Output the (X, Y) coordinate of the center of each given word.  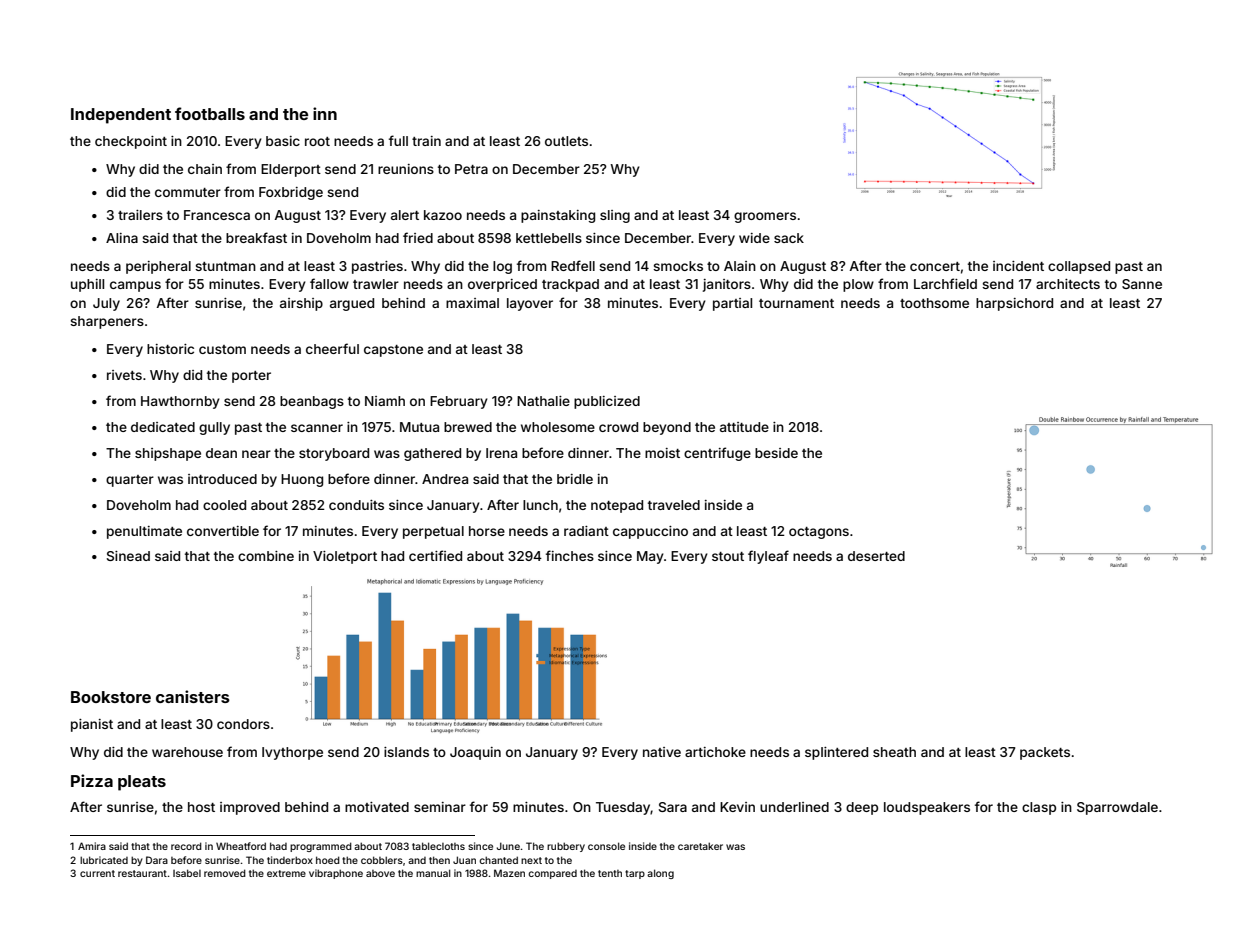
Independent (121, 116)
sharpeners (107, 322)
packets (1045, 753)
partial (732, 304)
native (662, 752)
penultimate (144, 532)
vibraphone (336, 874)
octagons (819, 533)
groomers (765, 217)
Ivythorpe (292, 753)
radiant (586, 531)
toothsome (934, 303)
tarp (635, 874)
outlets (566, 141)
